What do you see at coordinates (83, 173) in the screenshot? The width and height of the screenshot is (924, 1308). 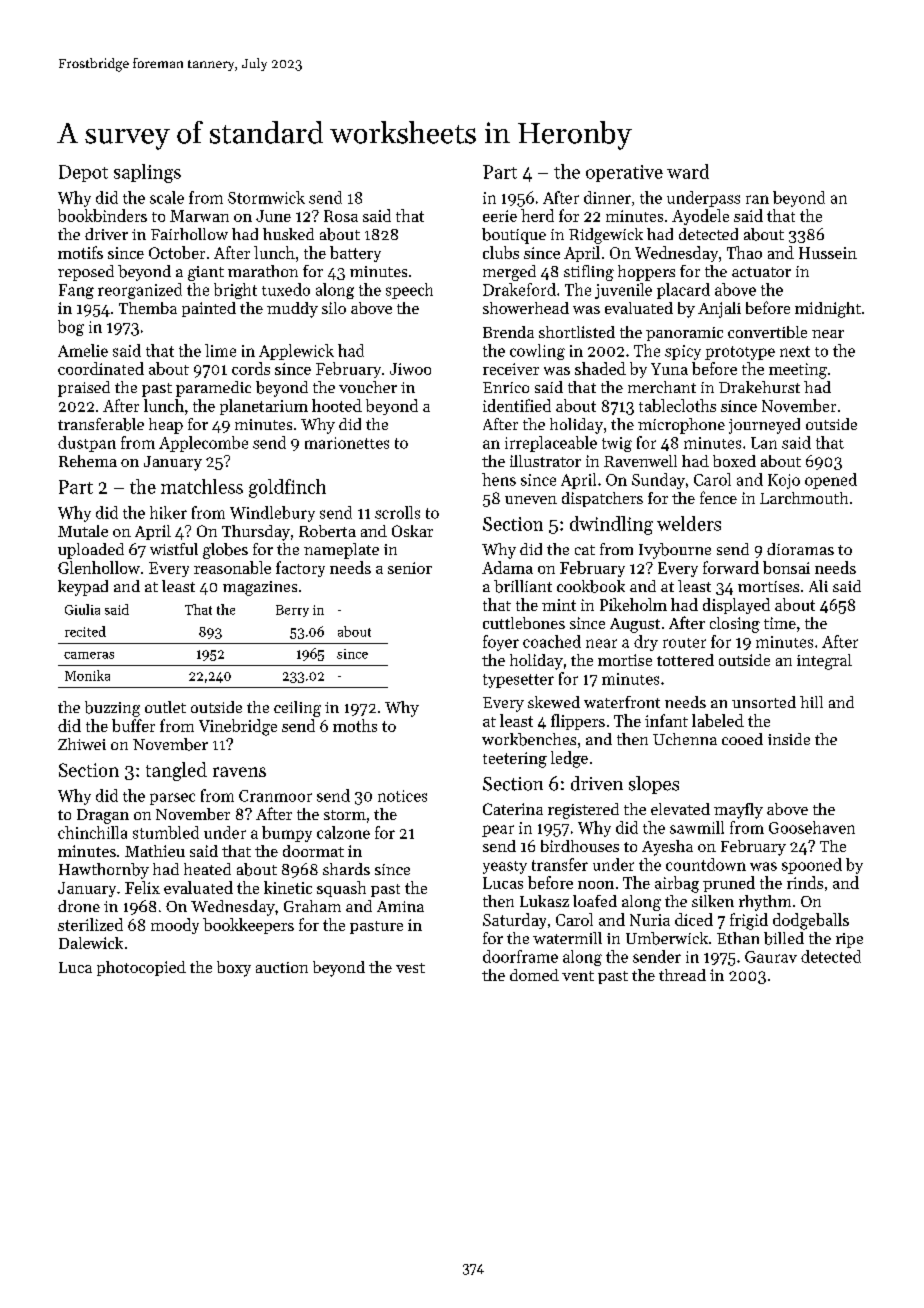 I see `Depot` at bounding box center [83, 173].
